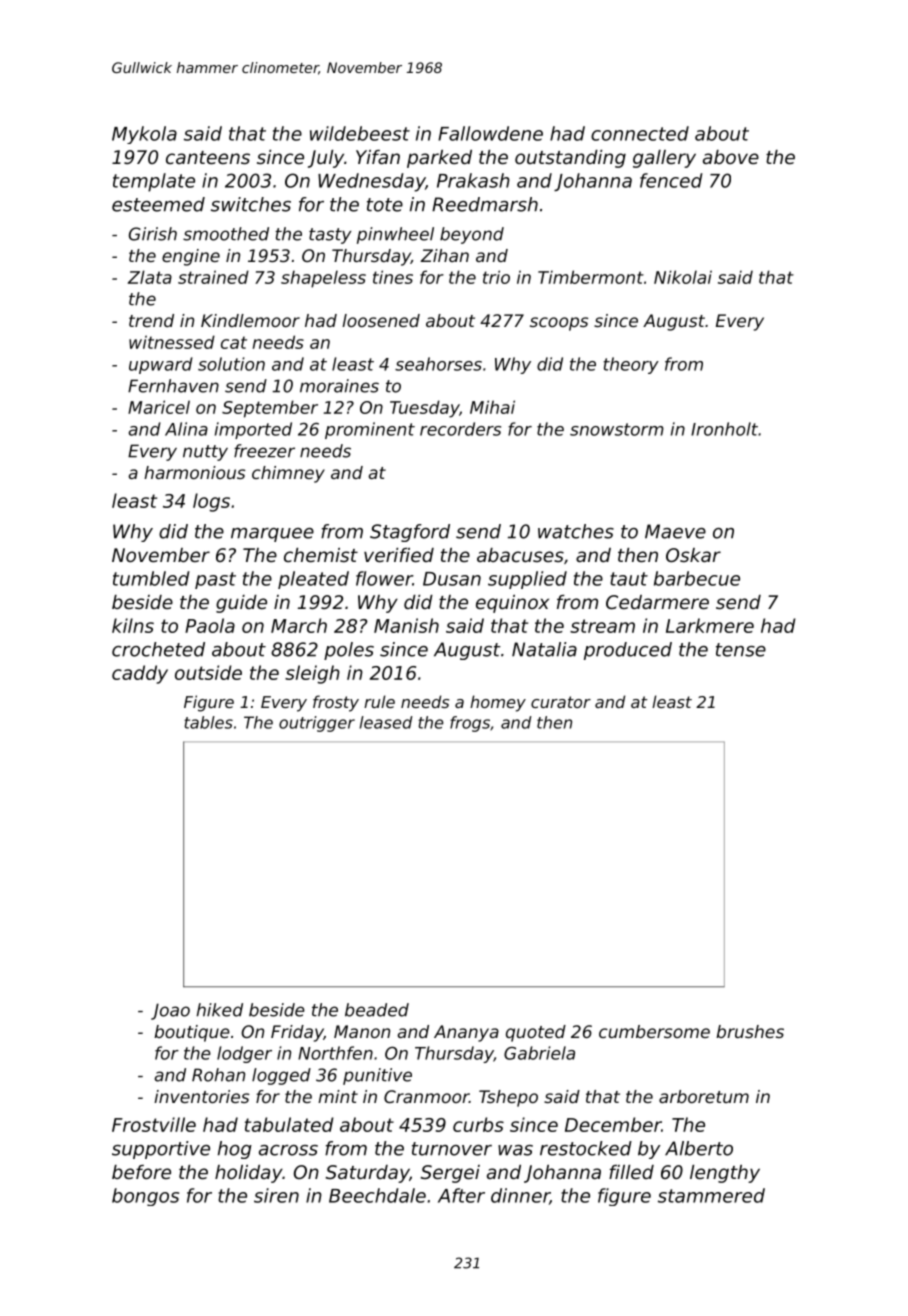  What do you see at coordinates (683, 277) in the screenshot?
I see `Nikolai` at bounding box center [683, 277].
